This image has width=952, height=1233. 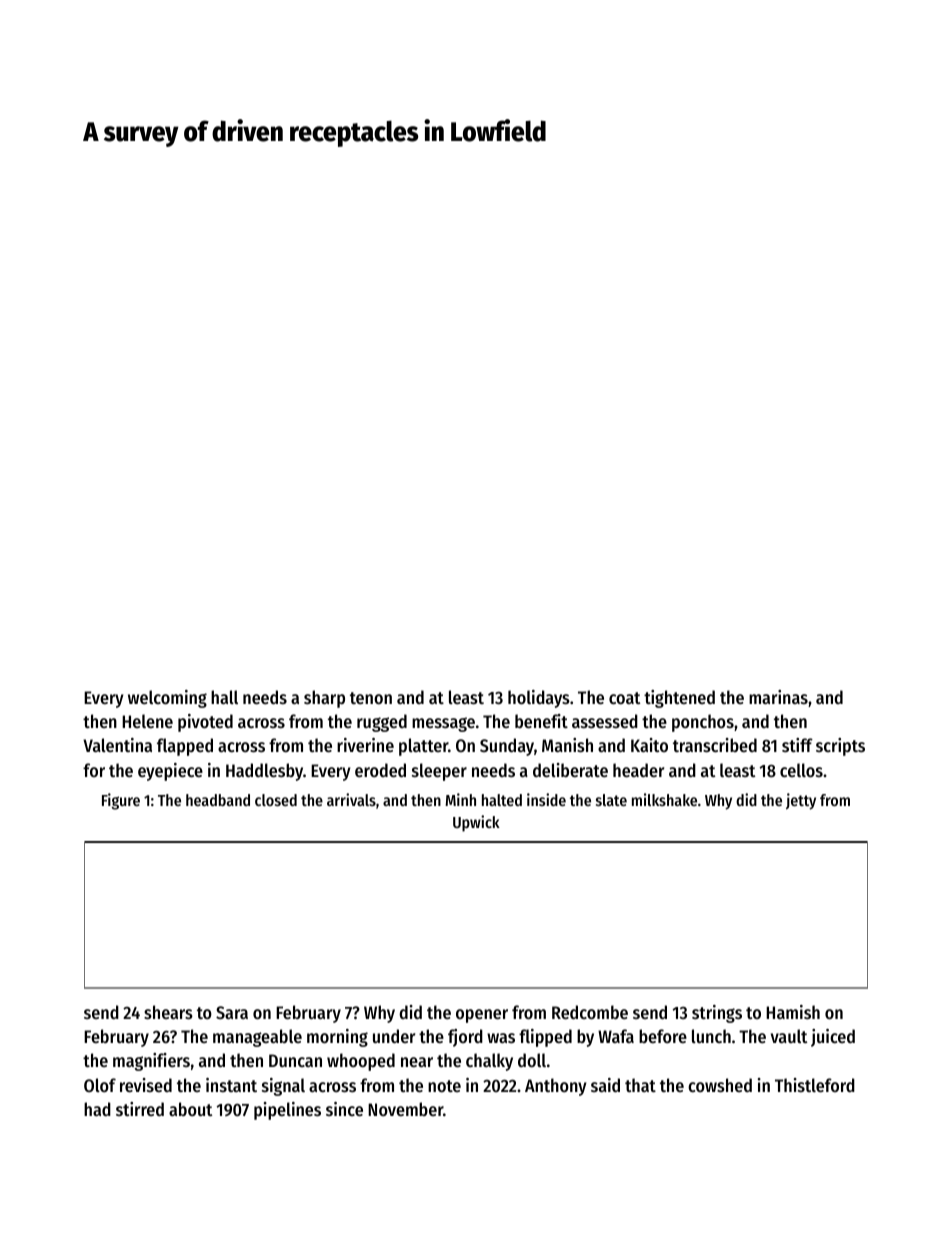 I want to click on headband, so click(x=218, y=800).
